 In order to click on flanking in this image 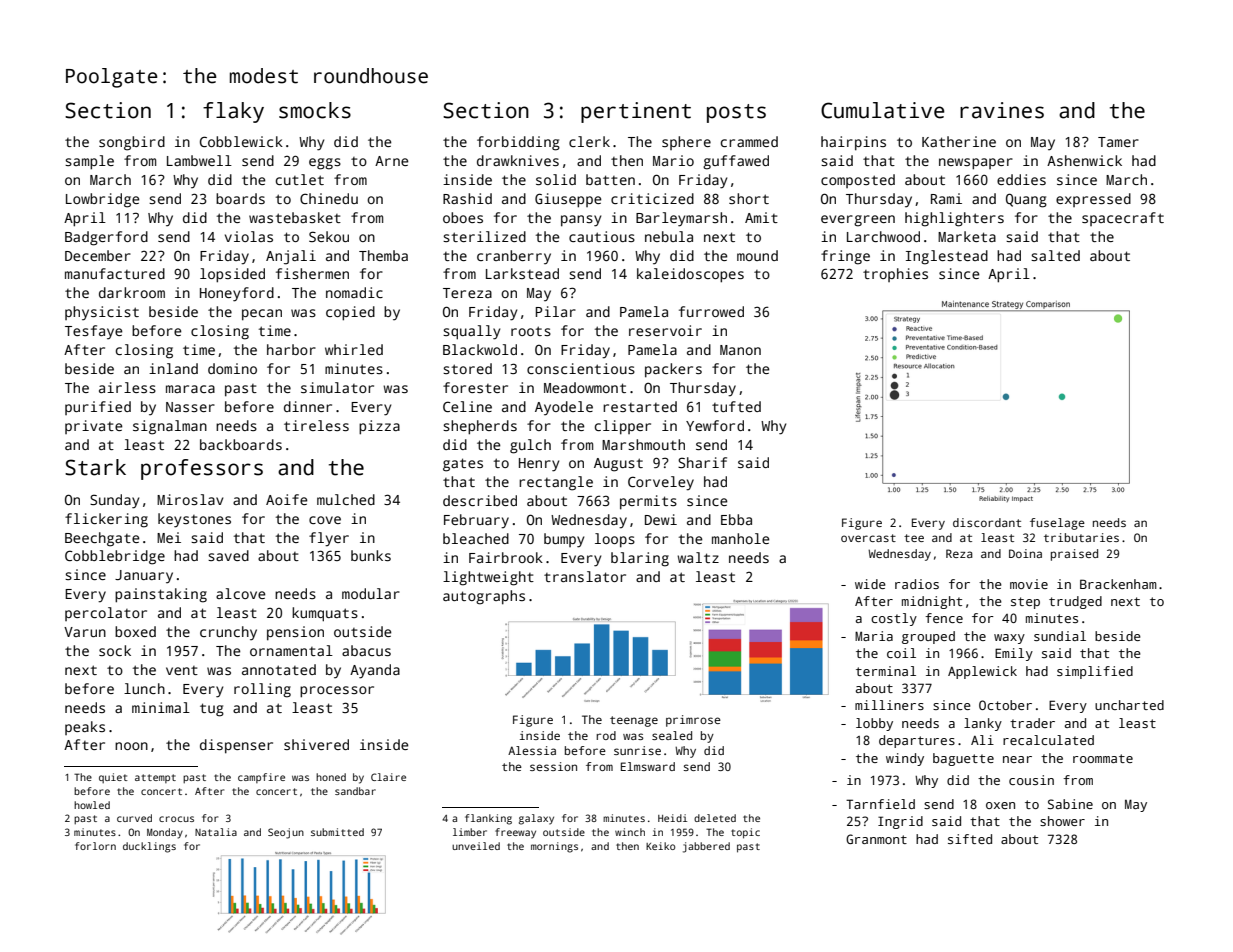, I will do `click(488, 819)`.
